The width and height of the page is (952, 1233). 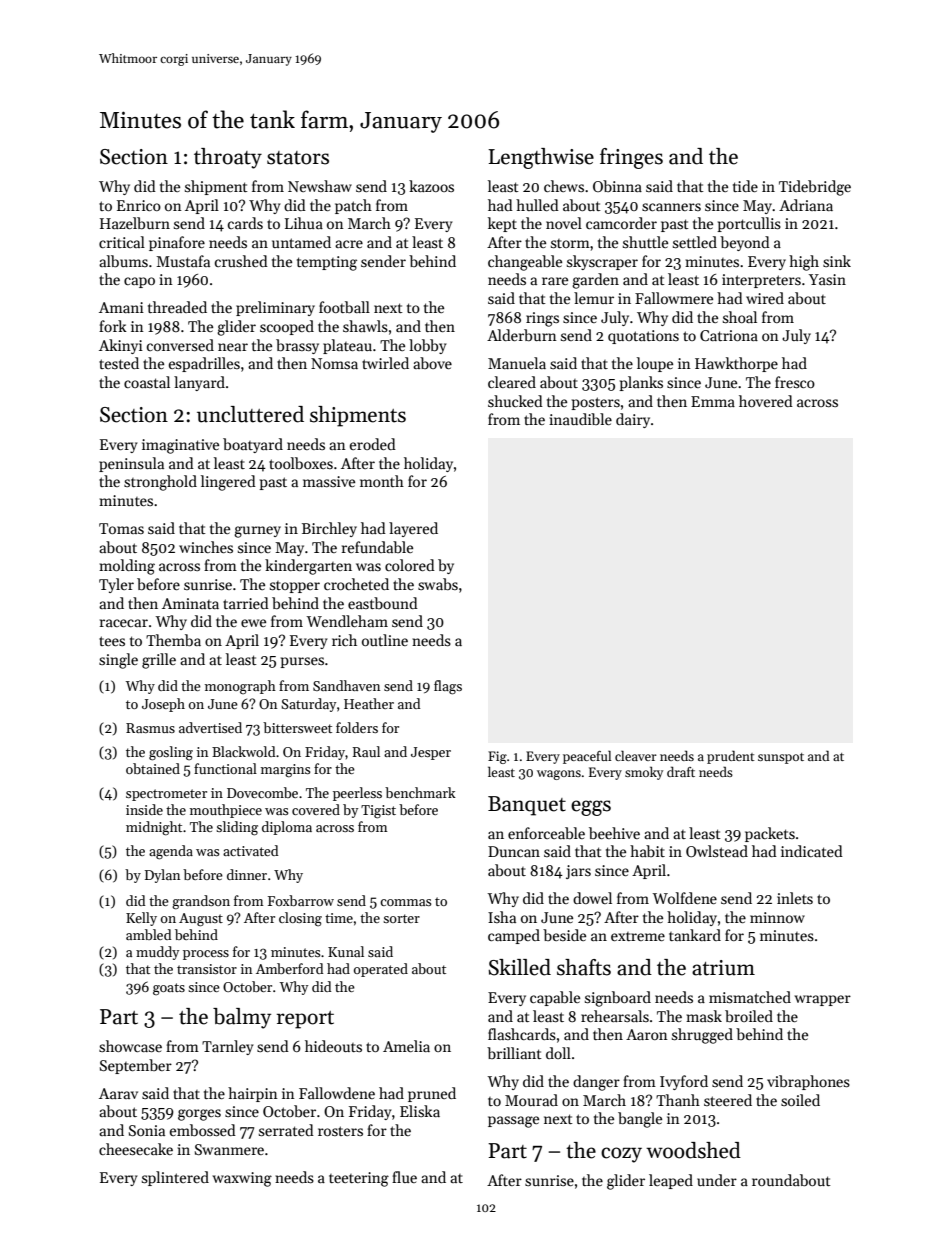 I want to click on waxwing, so click(x=242, y=1179).
